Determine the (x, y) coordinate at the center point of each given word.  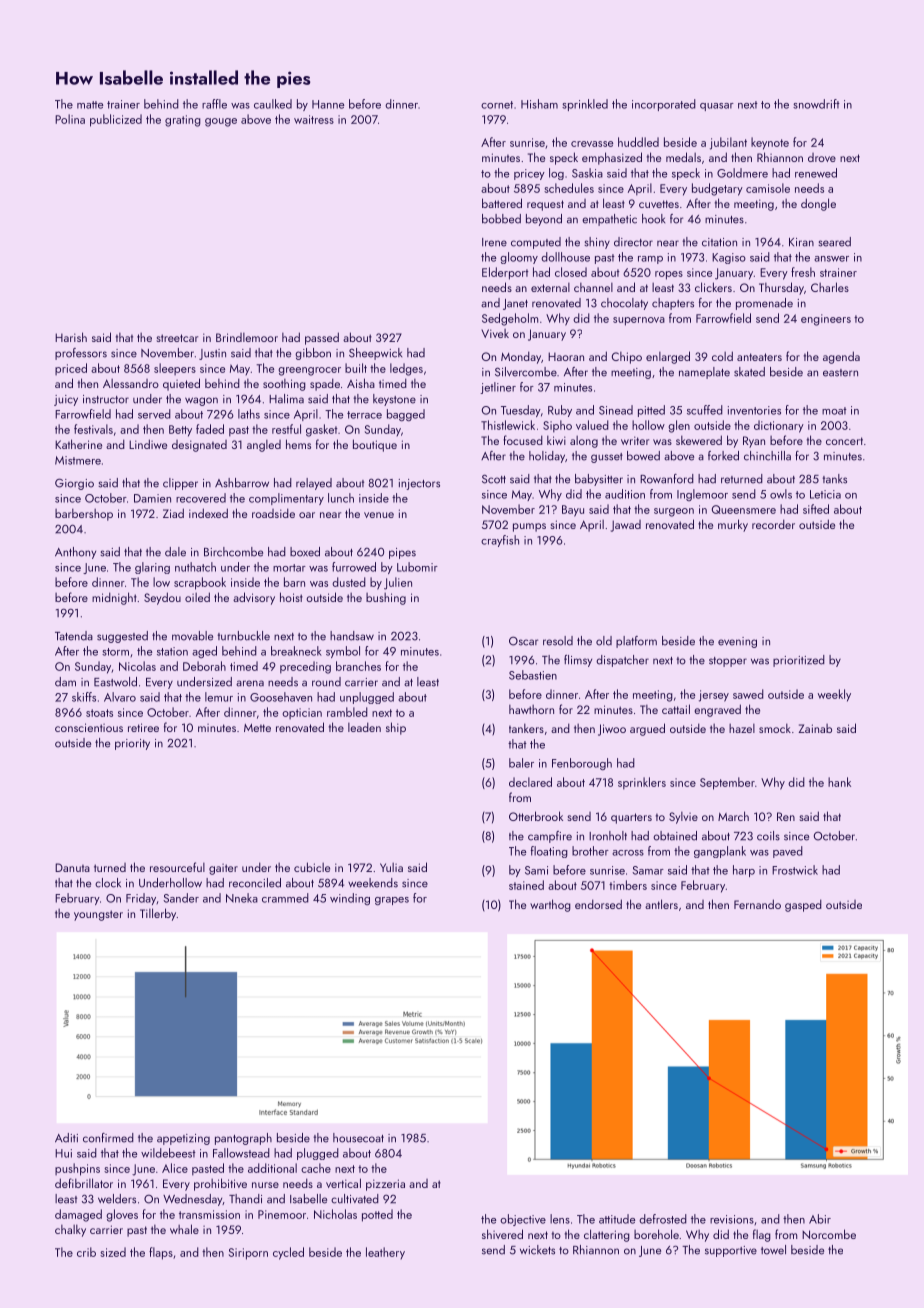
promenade (764, 304)
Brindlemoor (247, 337)
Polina (70, 119)
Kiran (801, 242)
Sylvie (683, 818)
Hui (63, 1153)
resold (558, 641)
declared (530, 782)
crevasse (592, 144)
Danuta (72, 867)
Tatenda (74, 636)
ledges (406, 369)
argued (647, 729)
